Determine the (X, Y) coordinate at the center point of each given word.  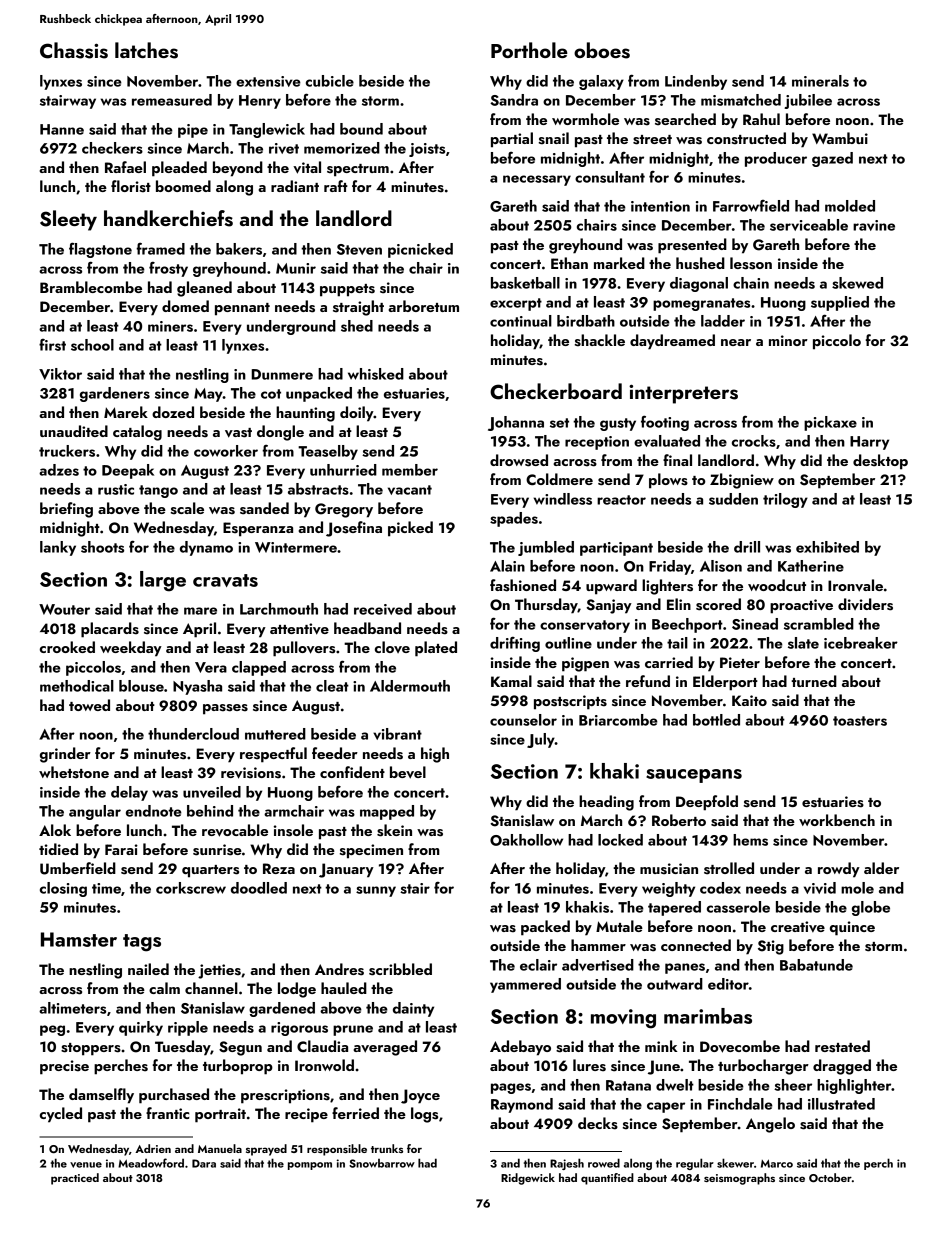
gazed (832, 159)
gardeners (115, 394)
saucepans (694, 776)
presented (692, 246)
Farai (121, 849)
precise (64, 1067)
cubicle (330, 81)
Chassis (74, 50)
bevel (408, 772)
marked (619, 263)
